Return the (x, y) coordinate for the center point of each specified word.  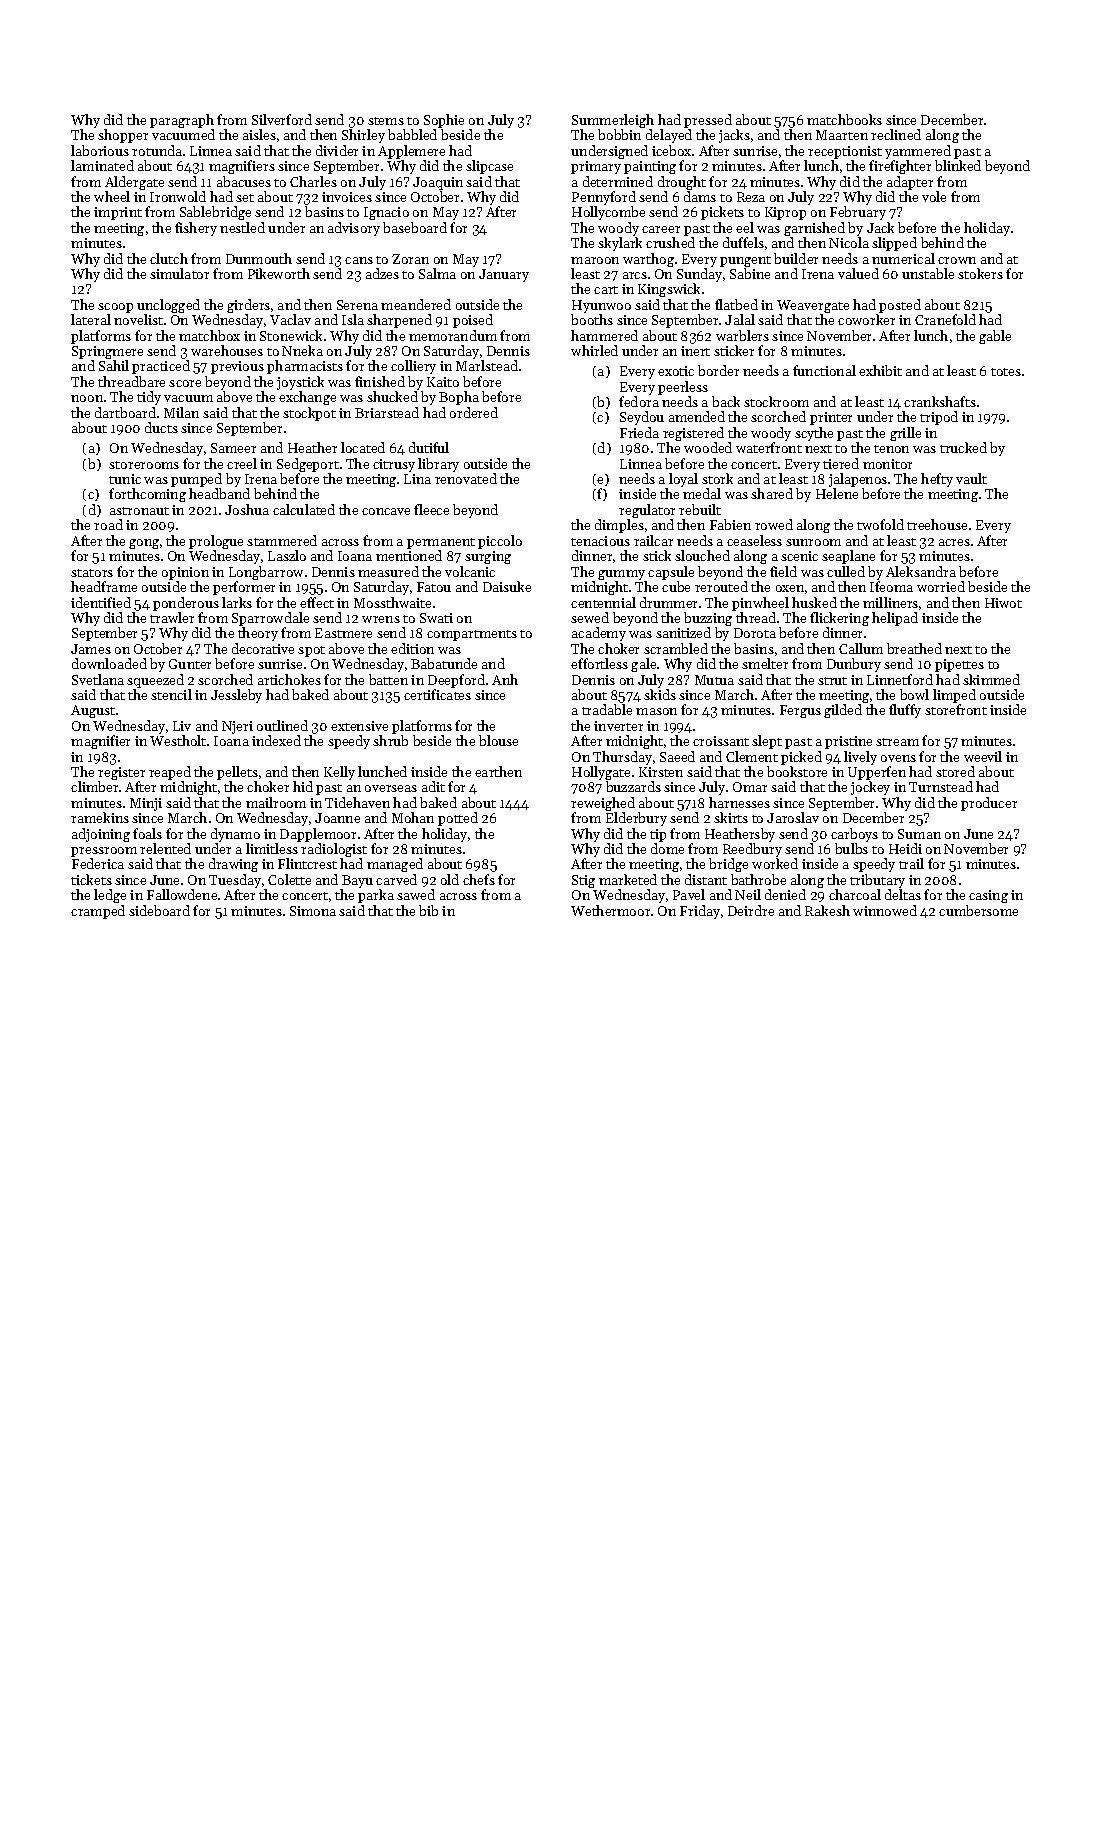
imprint (118, 213)
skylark (620, 244)
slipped (894, 244)
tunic (125, 479)
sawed (416, 894)
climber (94, 787)
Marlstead (487, 365)
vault (971, 478)
